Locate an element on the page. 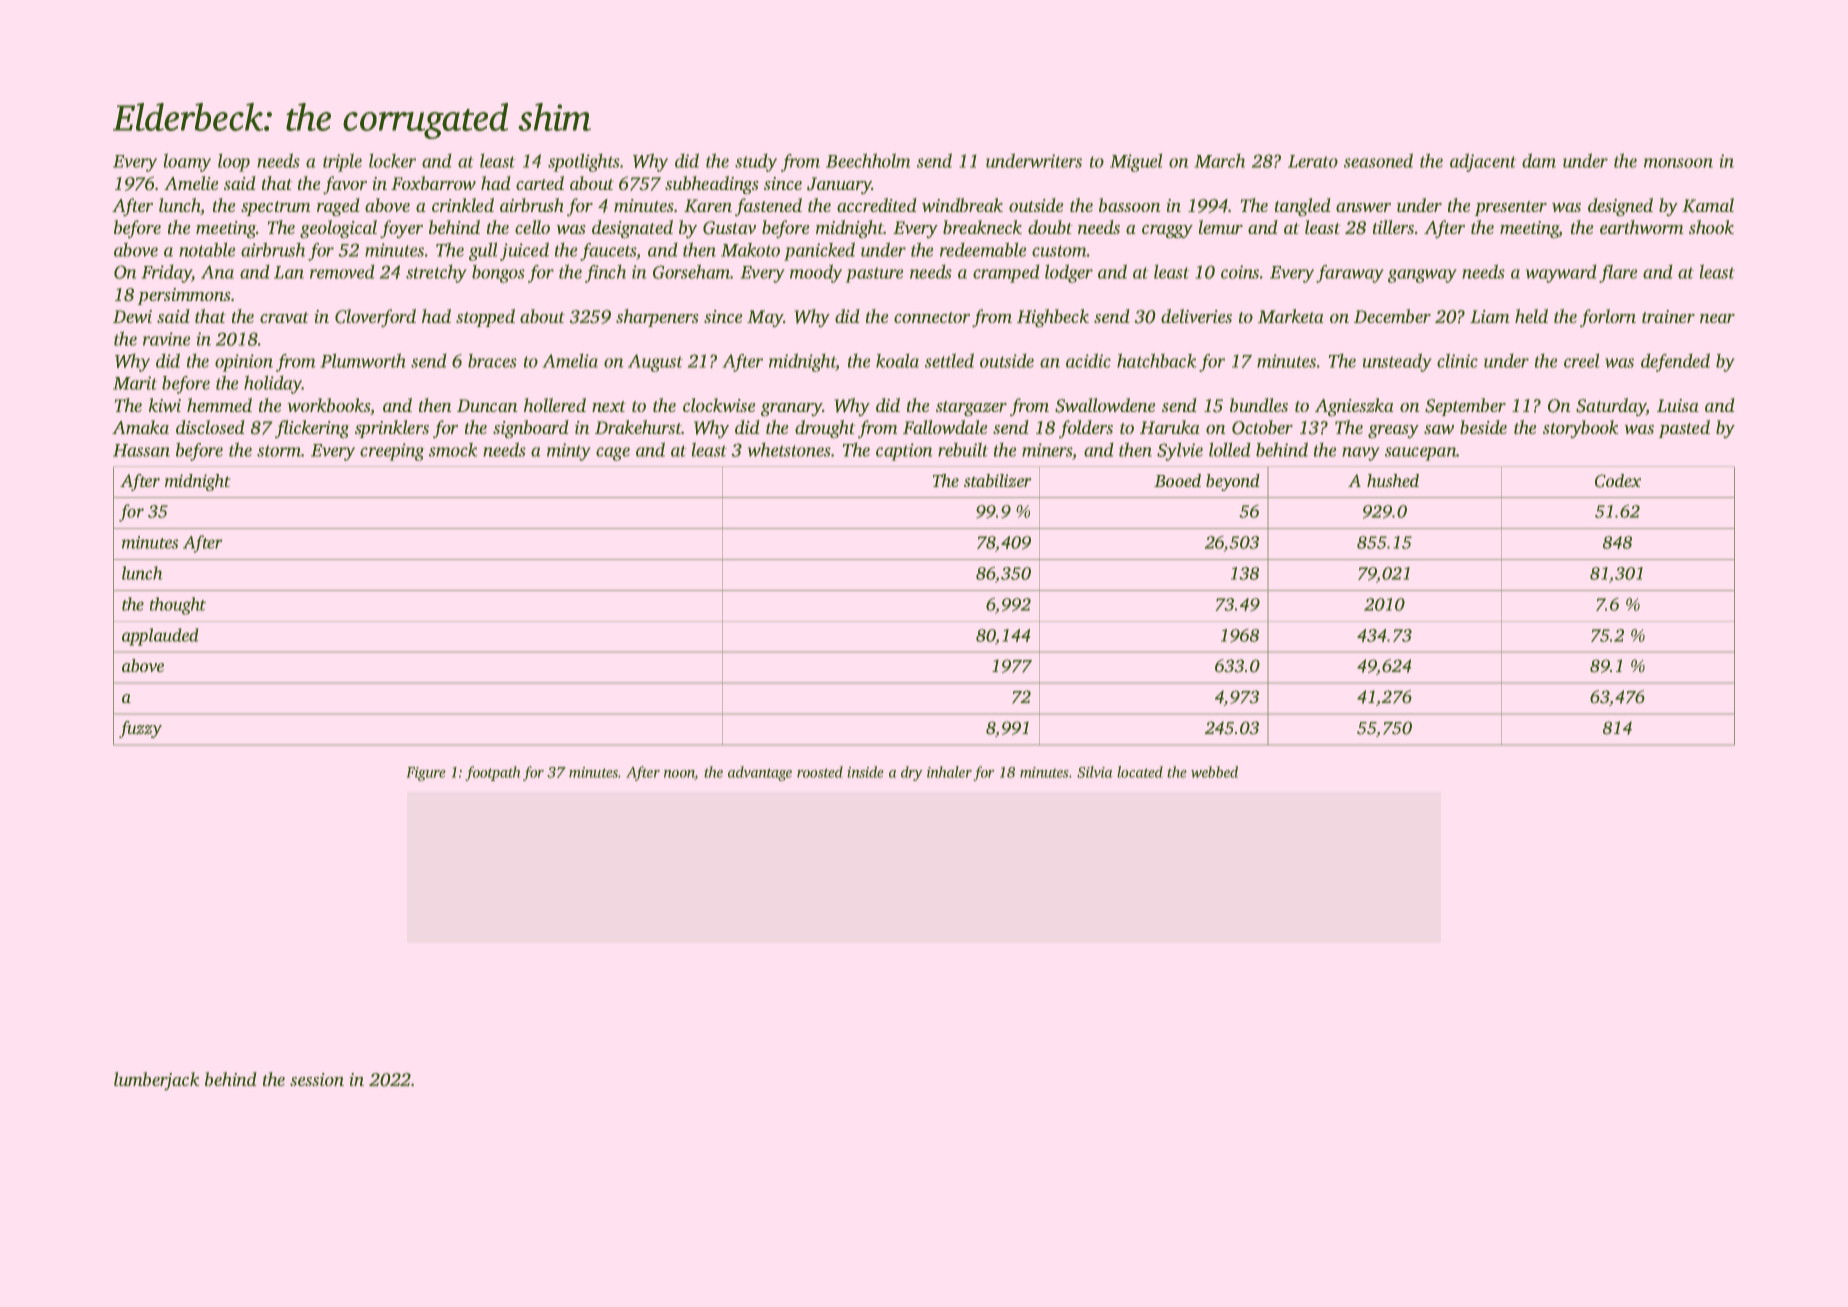  lumberjack is located at coordinates (157, 1081).
